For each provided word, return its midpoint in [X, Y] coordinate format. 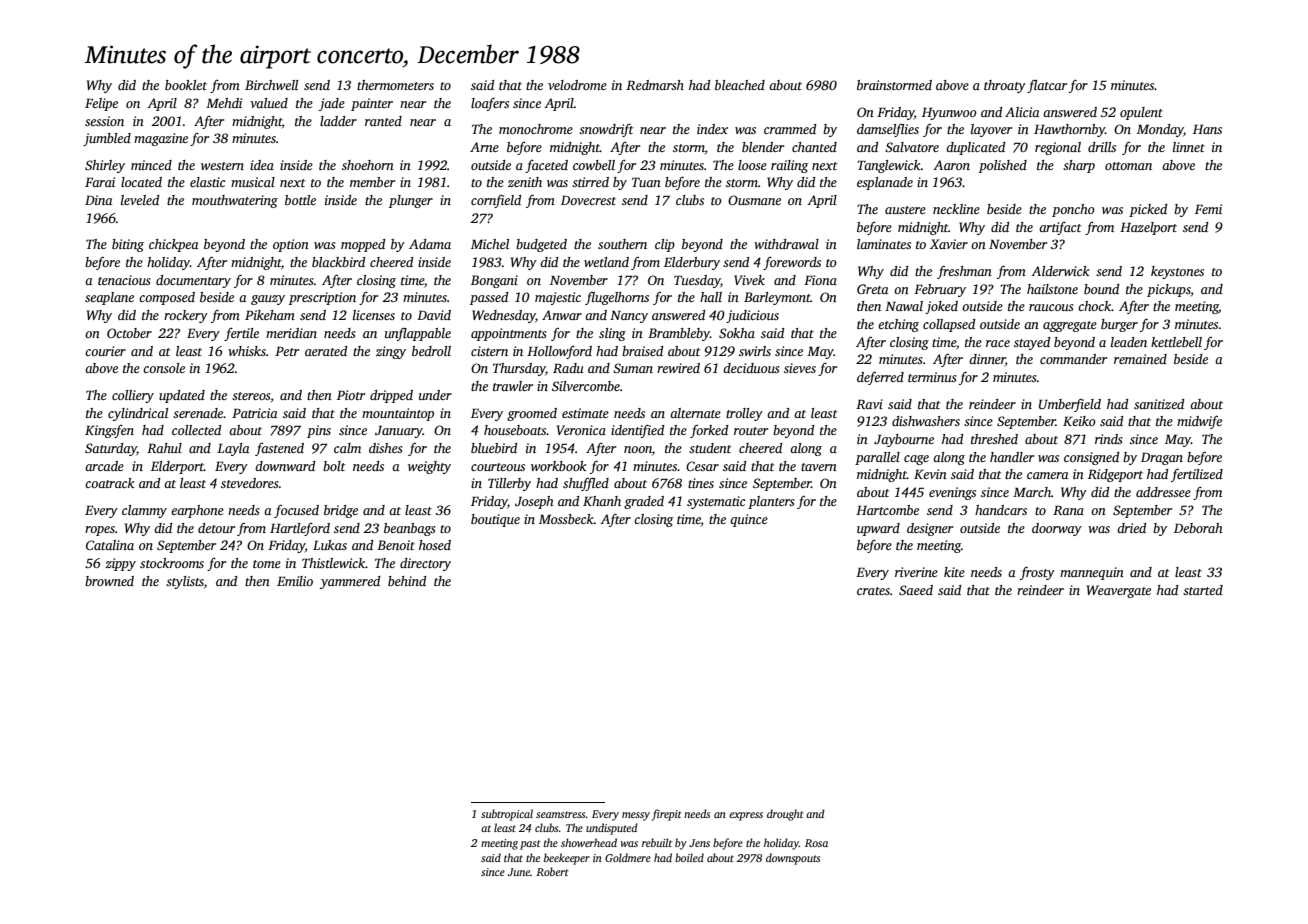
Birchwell [271, 85]
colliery [133, 396]
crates [873, 591]
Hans [1207, 129]
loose [752, 165]
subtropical [507, 815]
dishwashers [926, 421]
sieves [800, 368]
